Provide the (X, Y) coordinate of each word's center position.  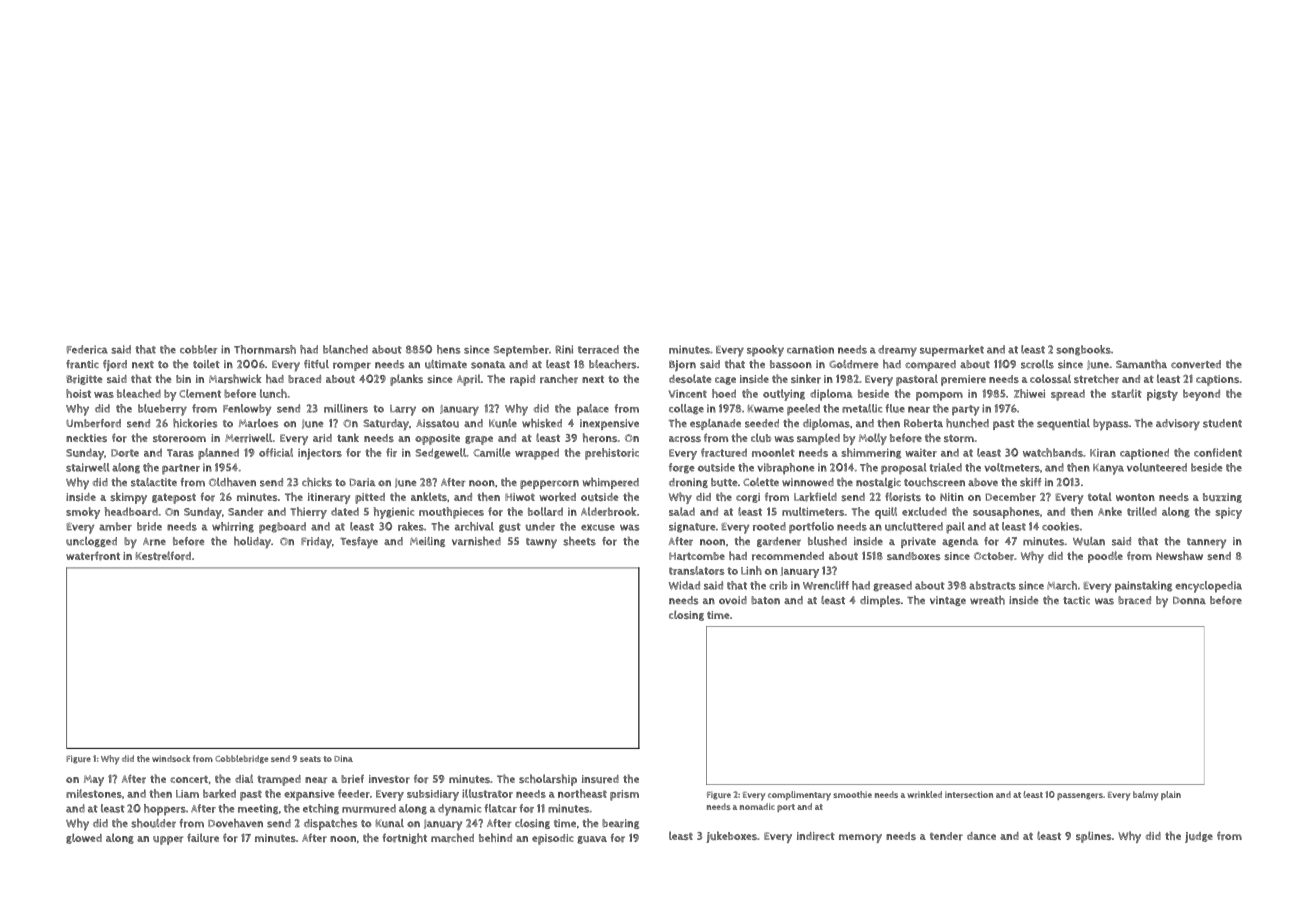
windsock (171, 758)
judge (1199, 837)
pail (955, 528)
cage (725, 381)
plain (1171, 795)
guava (592, 840)
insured (600, 779)
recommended (788, 556)
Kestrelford (163, 556)
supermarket (952, 351)
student (1222, 423)
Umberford (93, 423)
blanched (345, 349)
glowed (84, 838)
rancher (559, 379)
